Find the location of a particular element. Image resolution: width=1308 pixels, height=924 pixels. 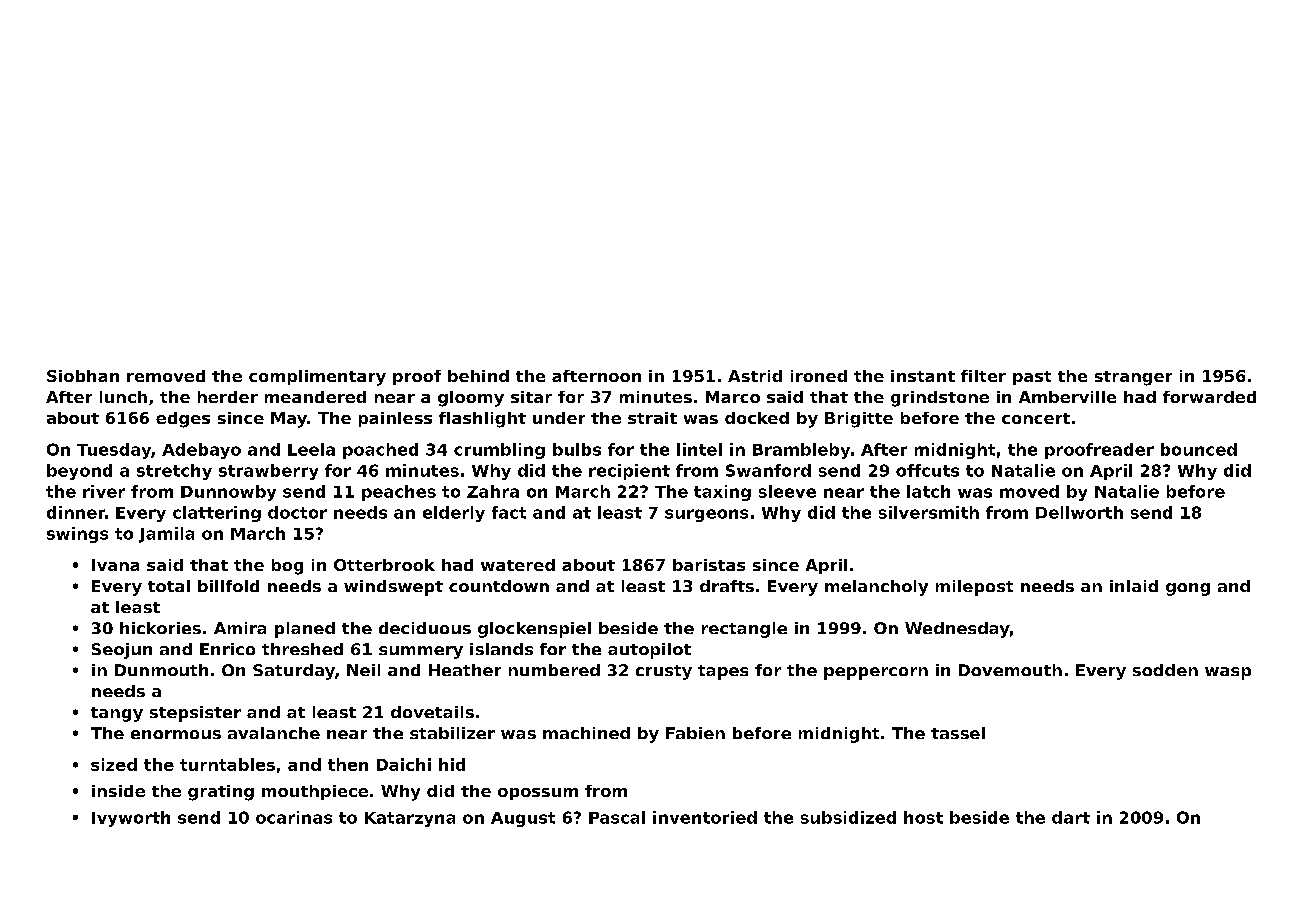

flashlight is located at coordinates (482, 420).
